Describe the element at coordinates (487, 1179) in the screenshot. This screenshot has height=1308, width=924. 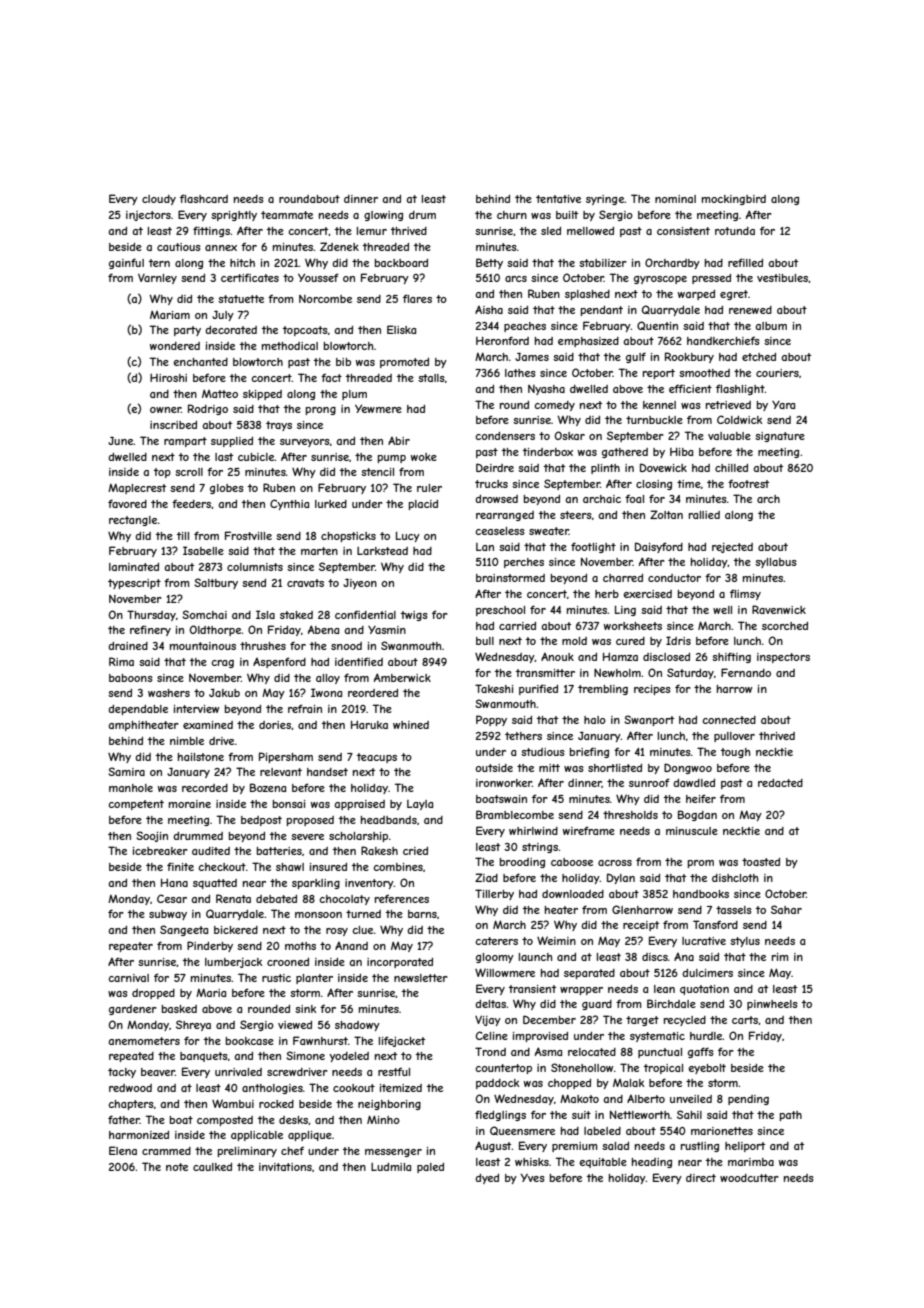
I see `dyed` at that location.
